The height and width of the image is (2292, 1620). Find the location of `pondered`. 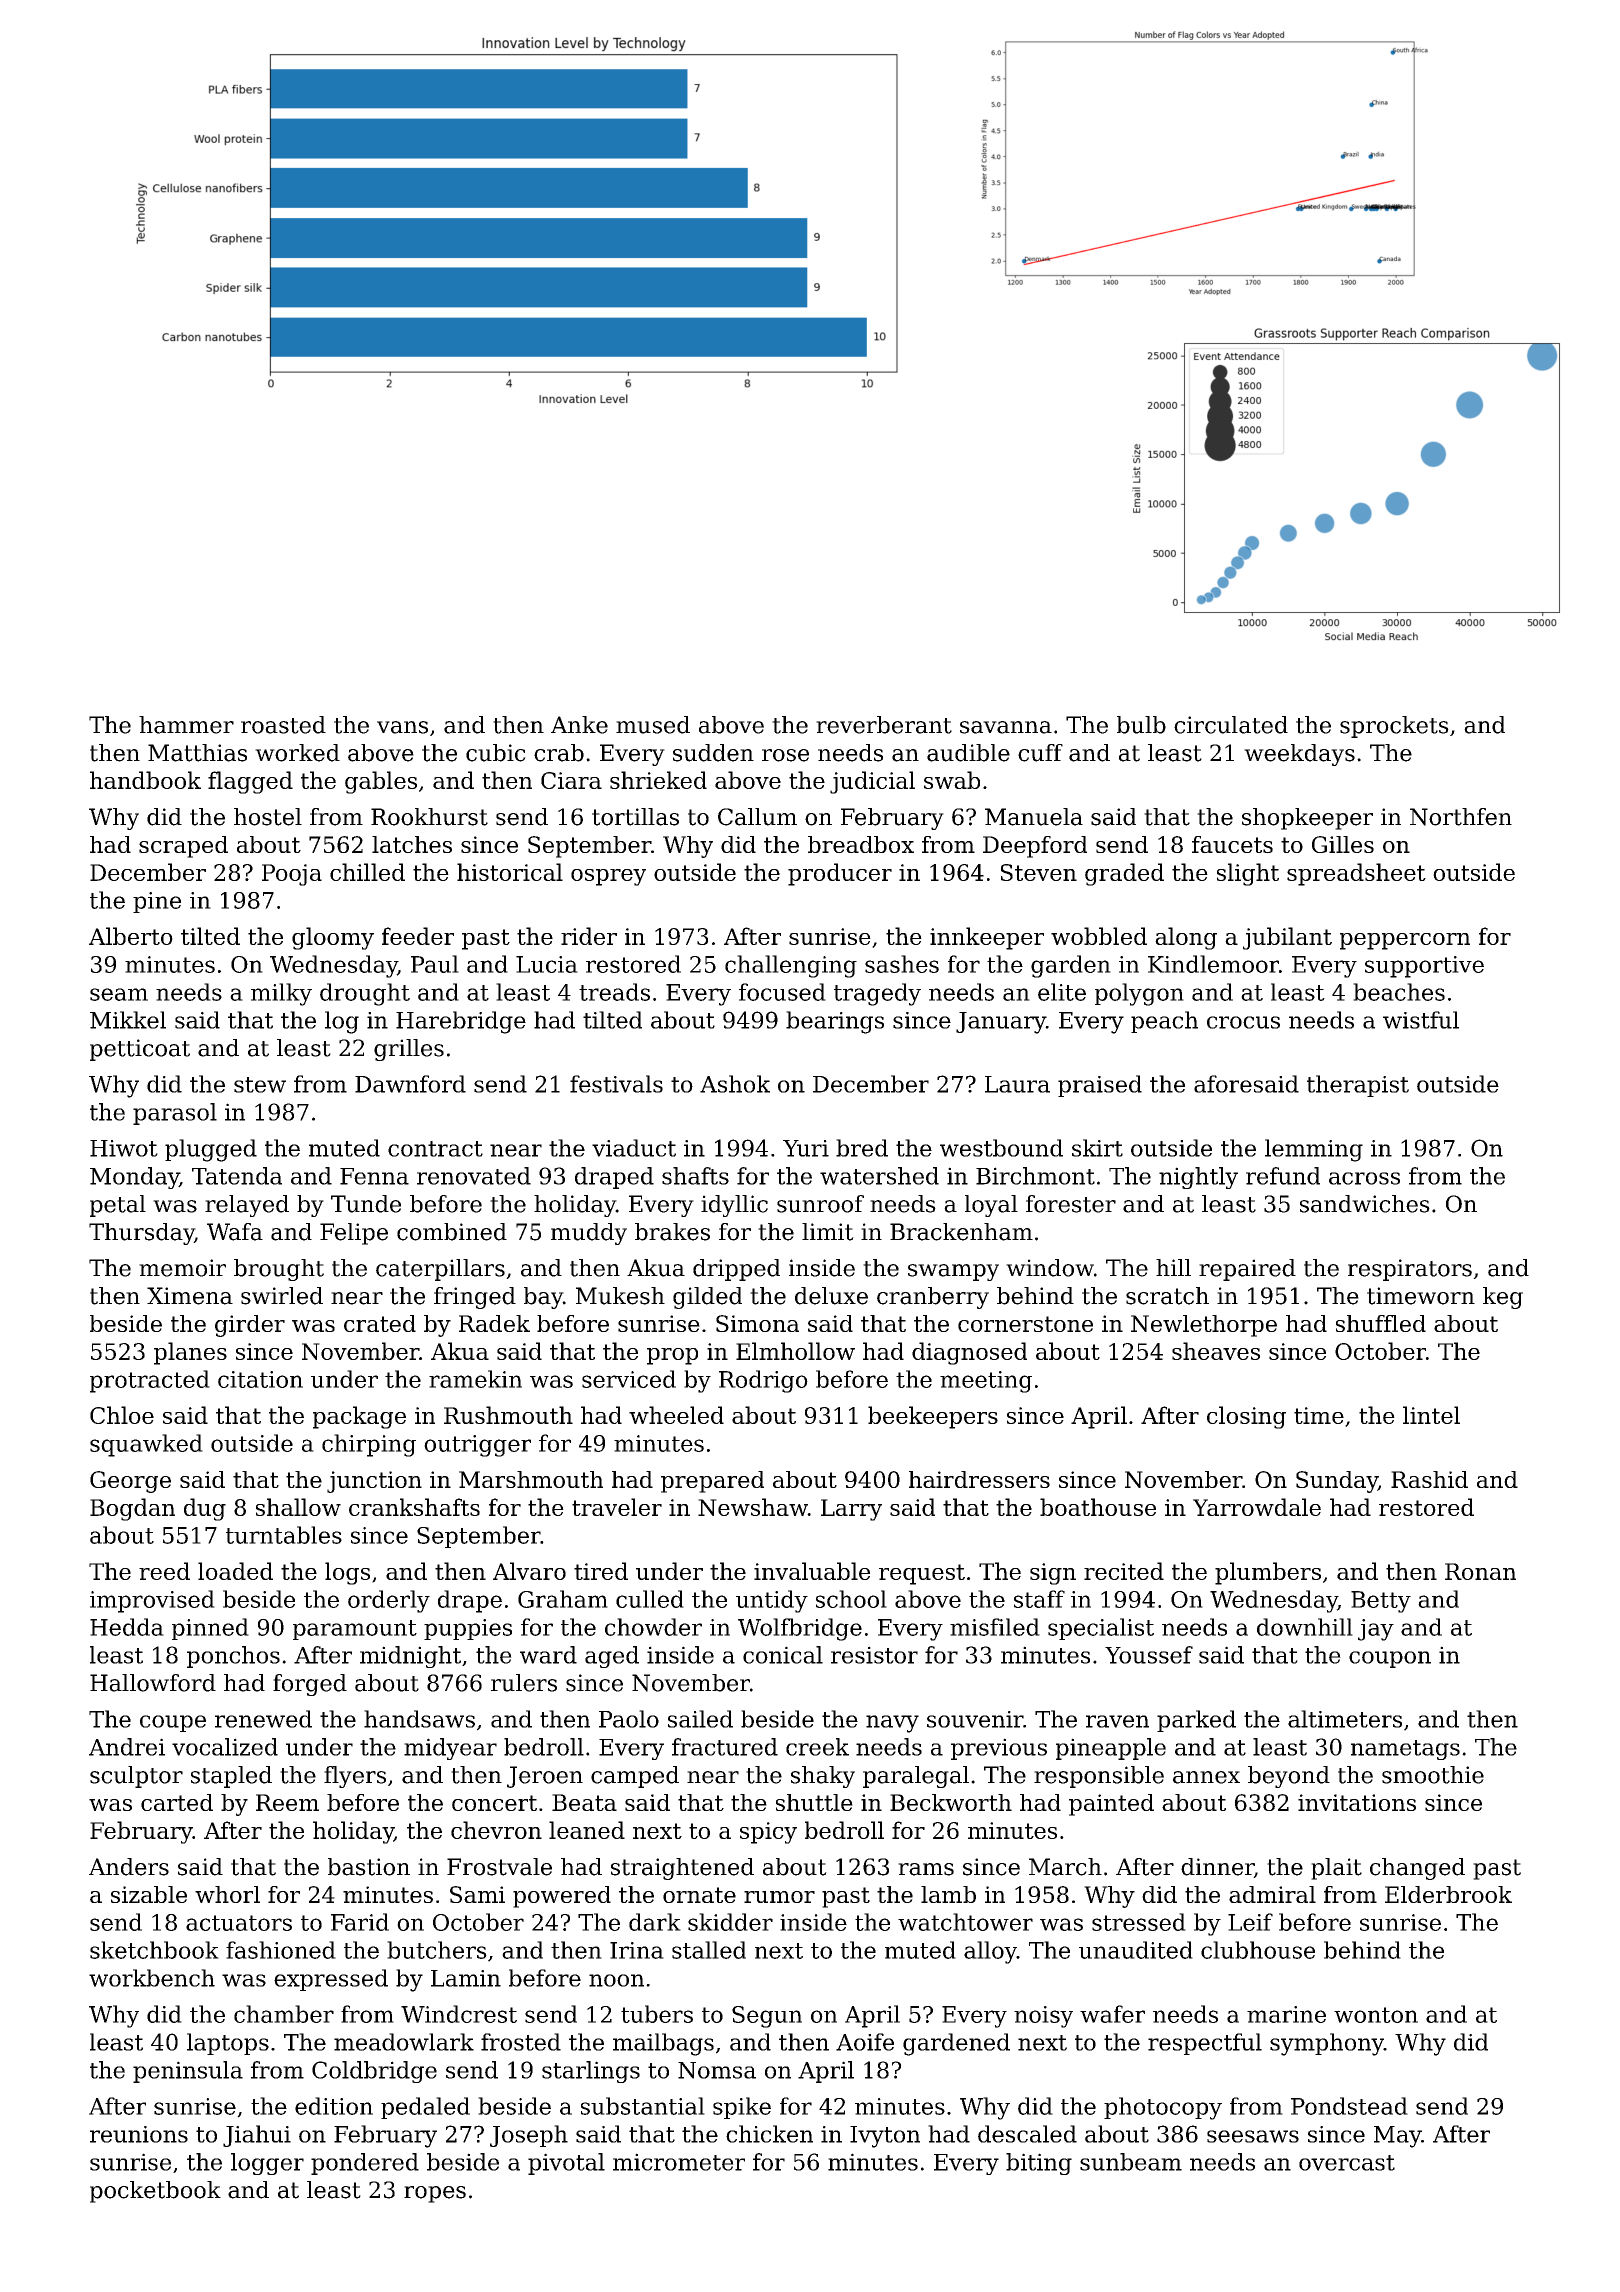

pondered is located at coordinates (365, 2164).
